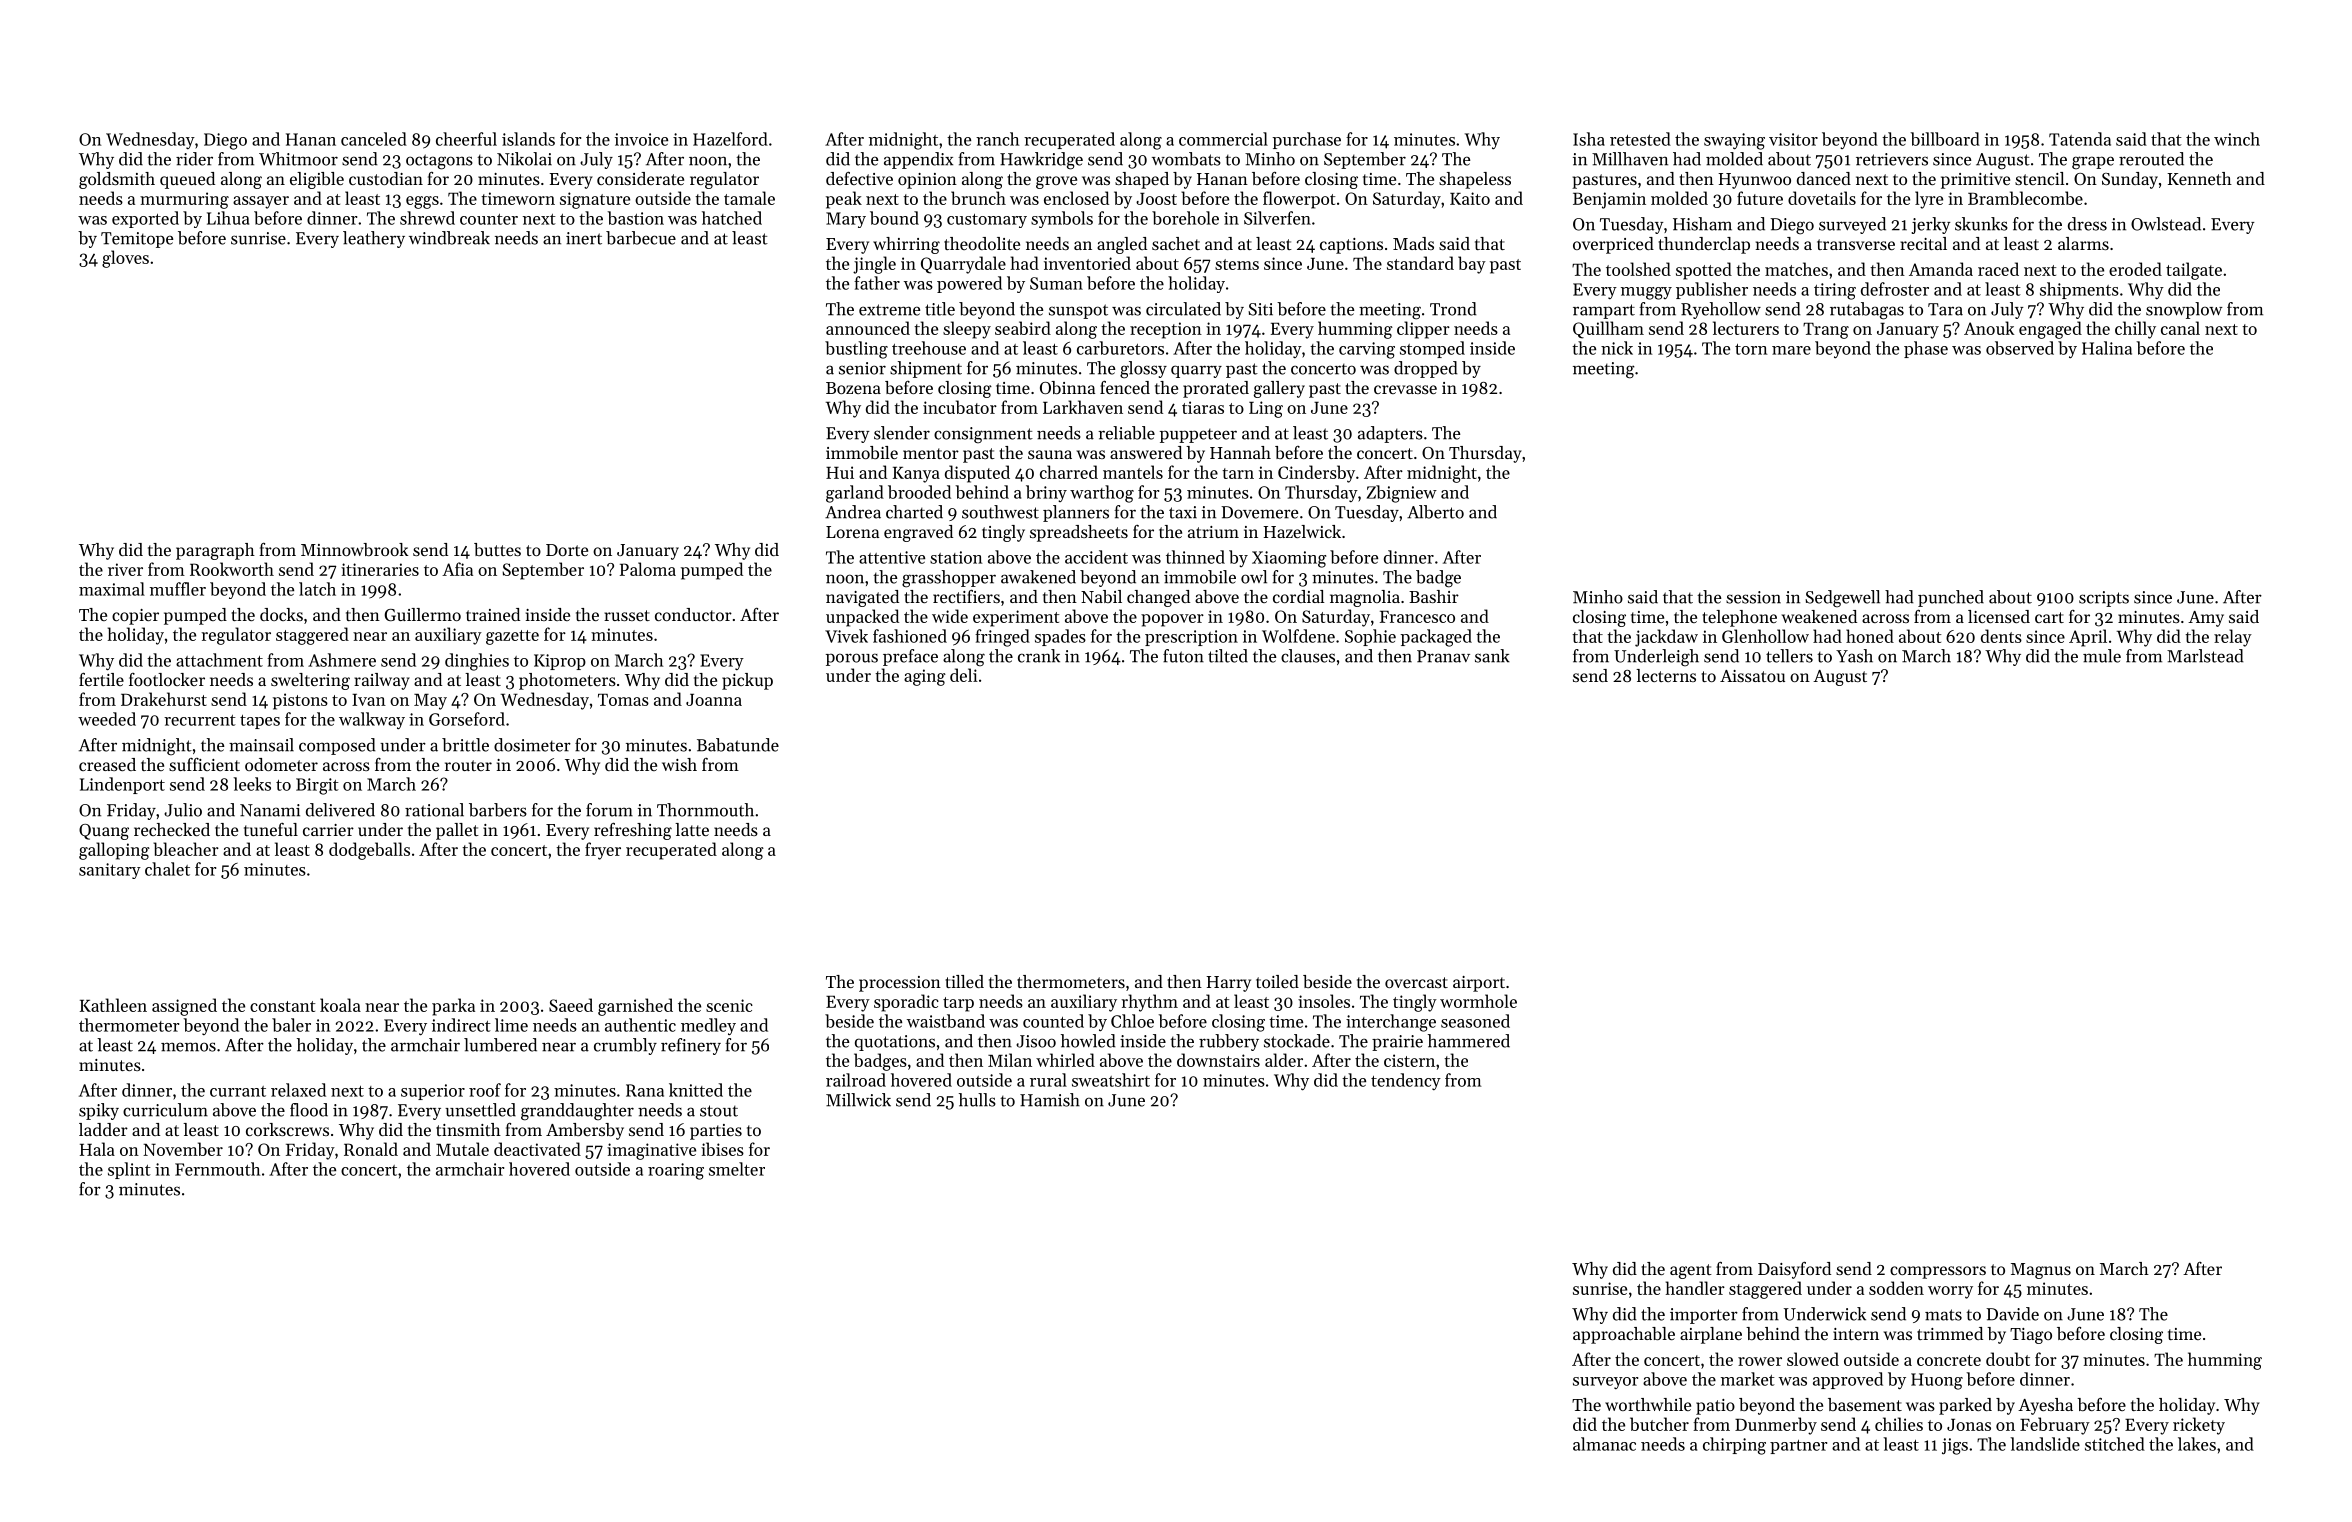 The width and height of the screenshot is (2352, 1522). Describe the element at coordinates (1260, 309) in the screenshot. I see `Siti` at that location.
